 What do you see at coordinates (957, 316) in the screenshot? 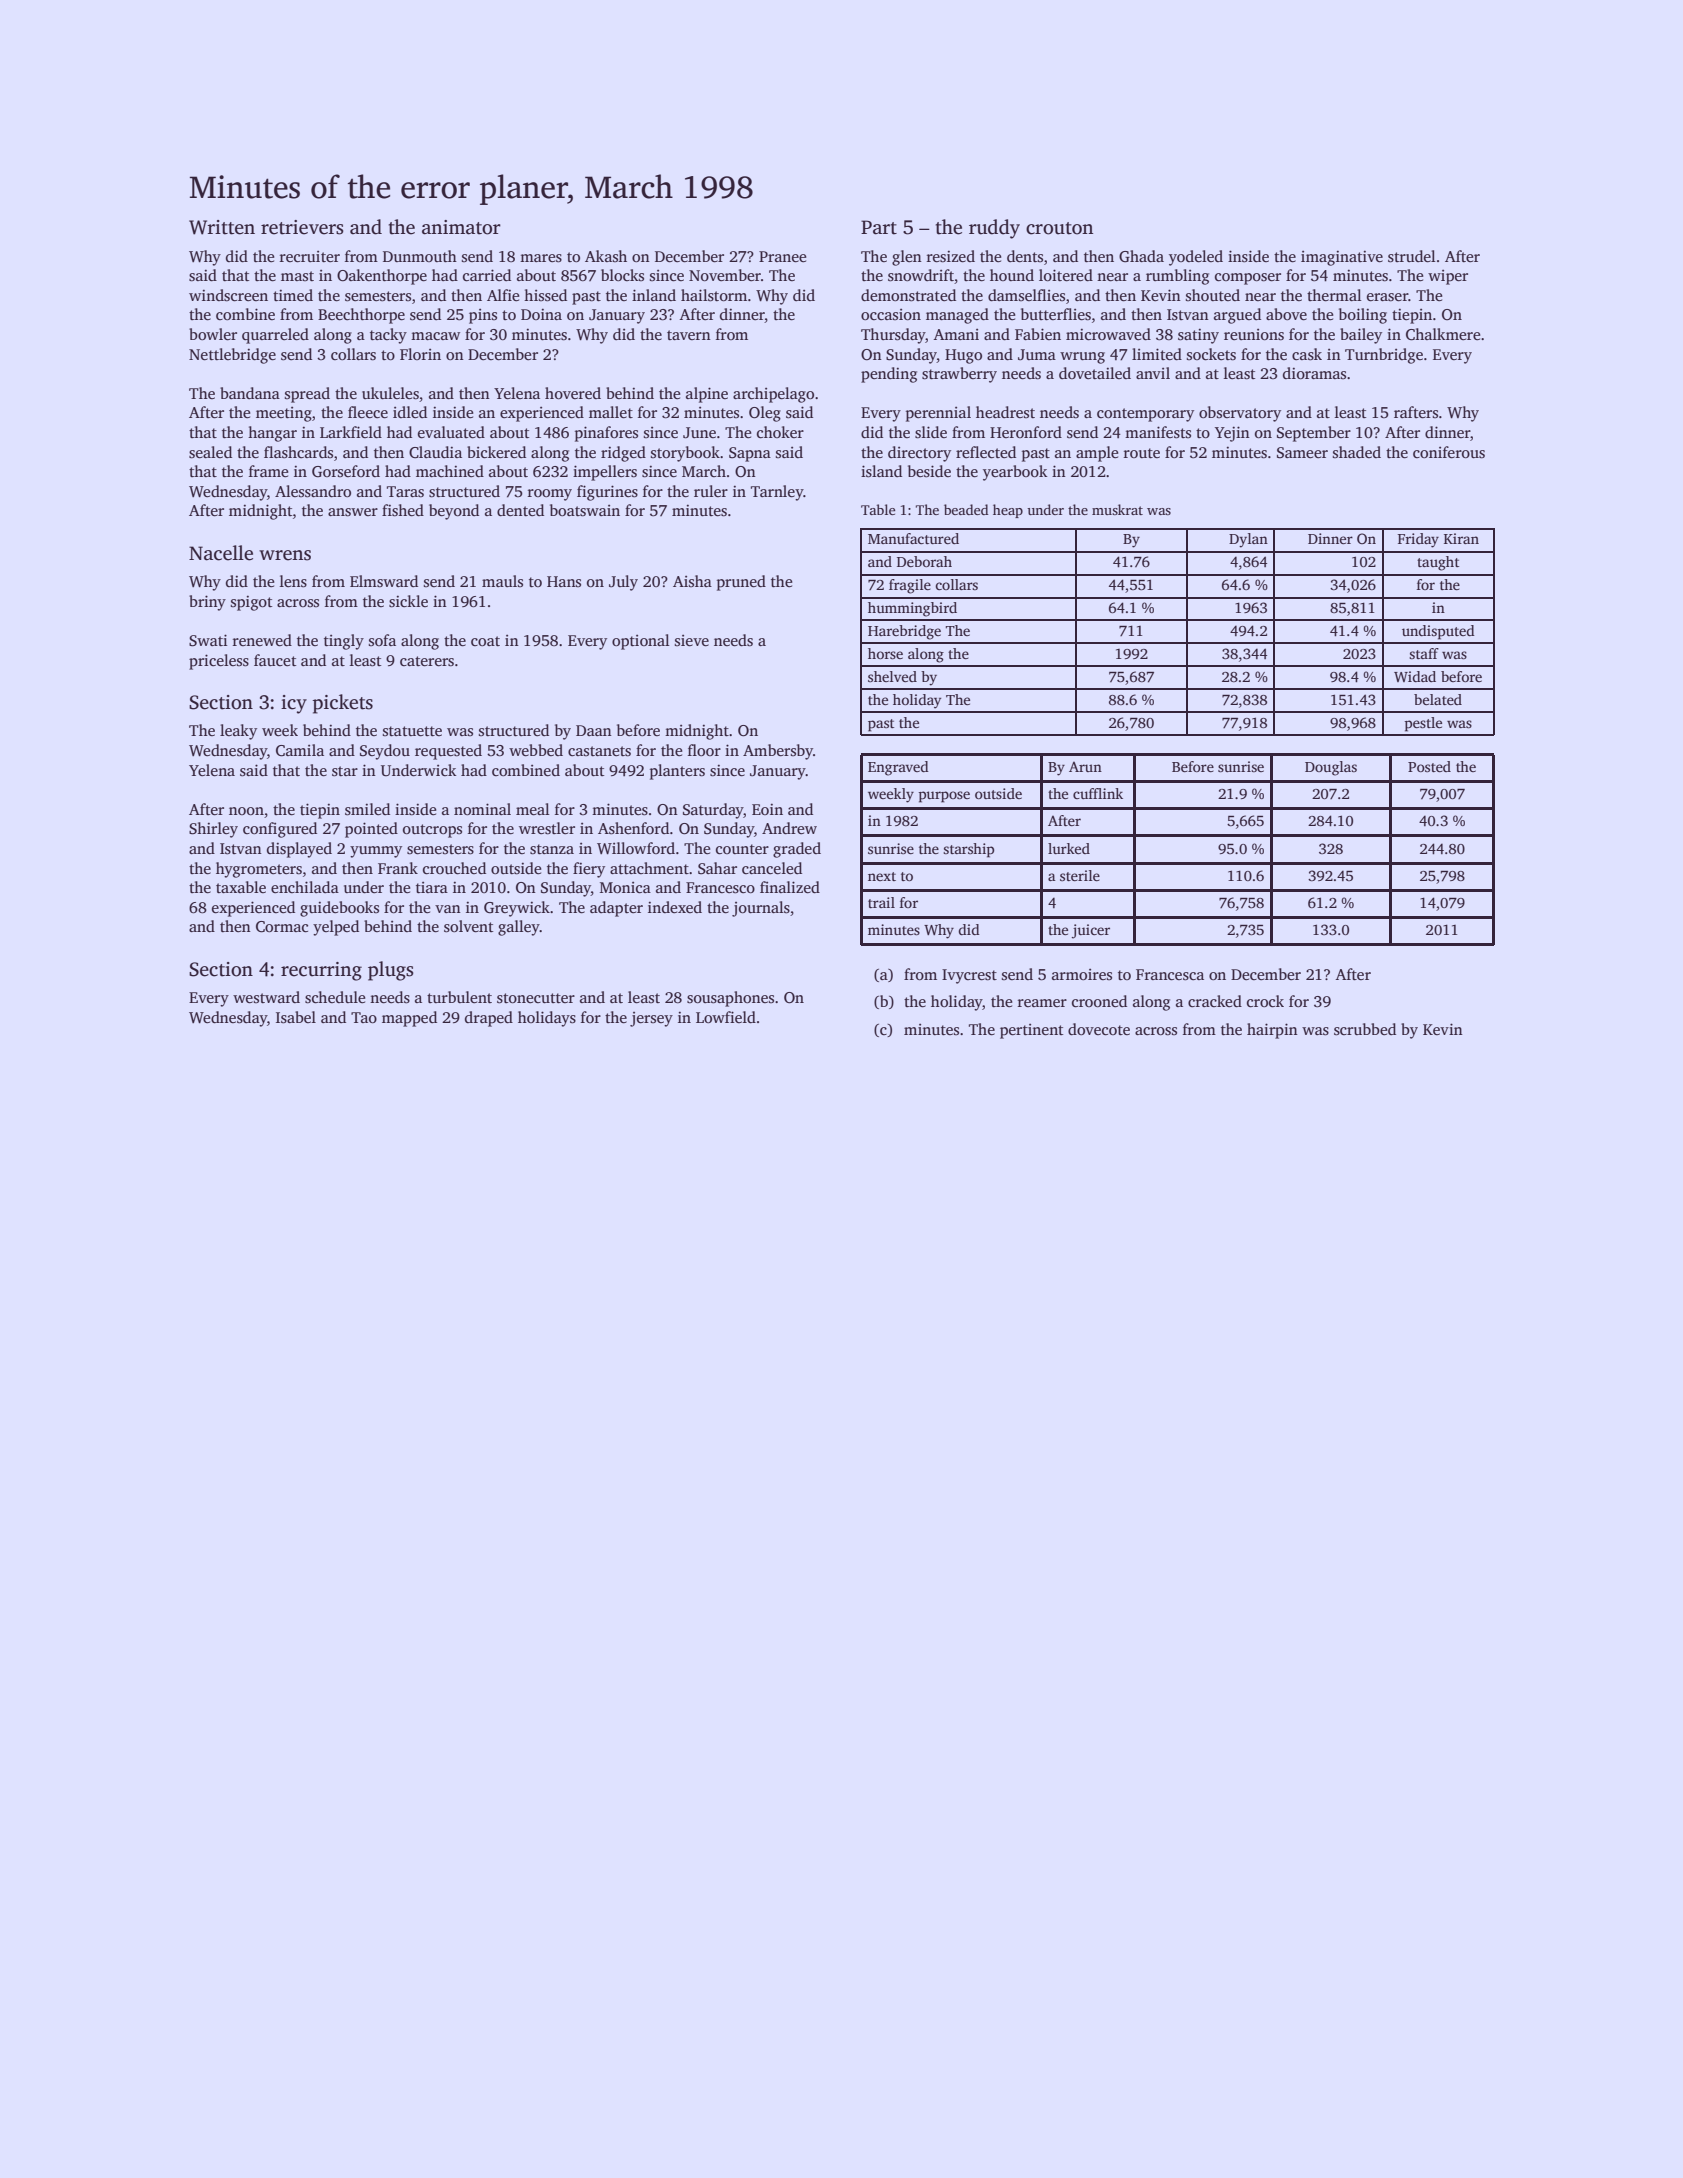
I see `managed` at bounding box center [957, 316].
